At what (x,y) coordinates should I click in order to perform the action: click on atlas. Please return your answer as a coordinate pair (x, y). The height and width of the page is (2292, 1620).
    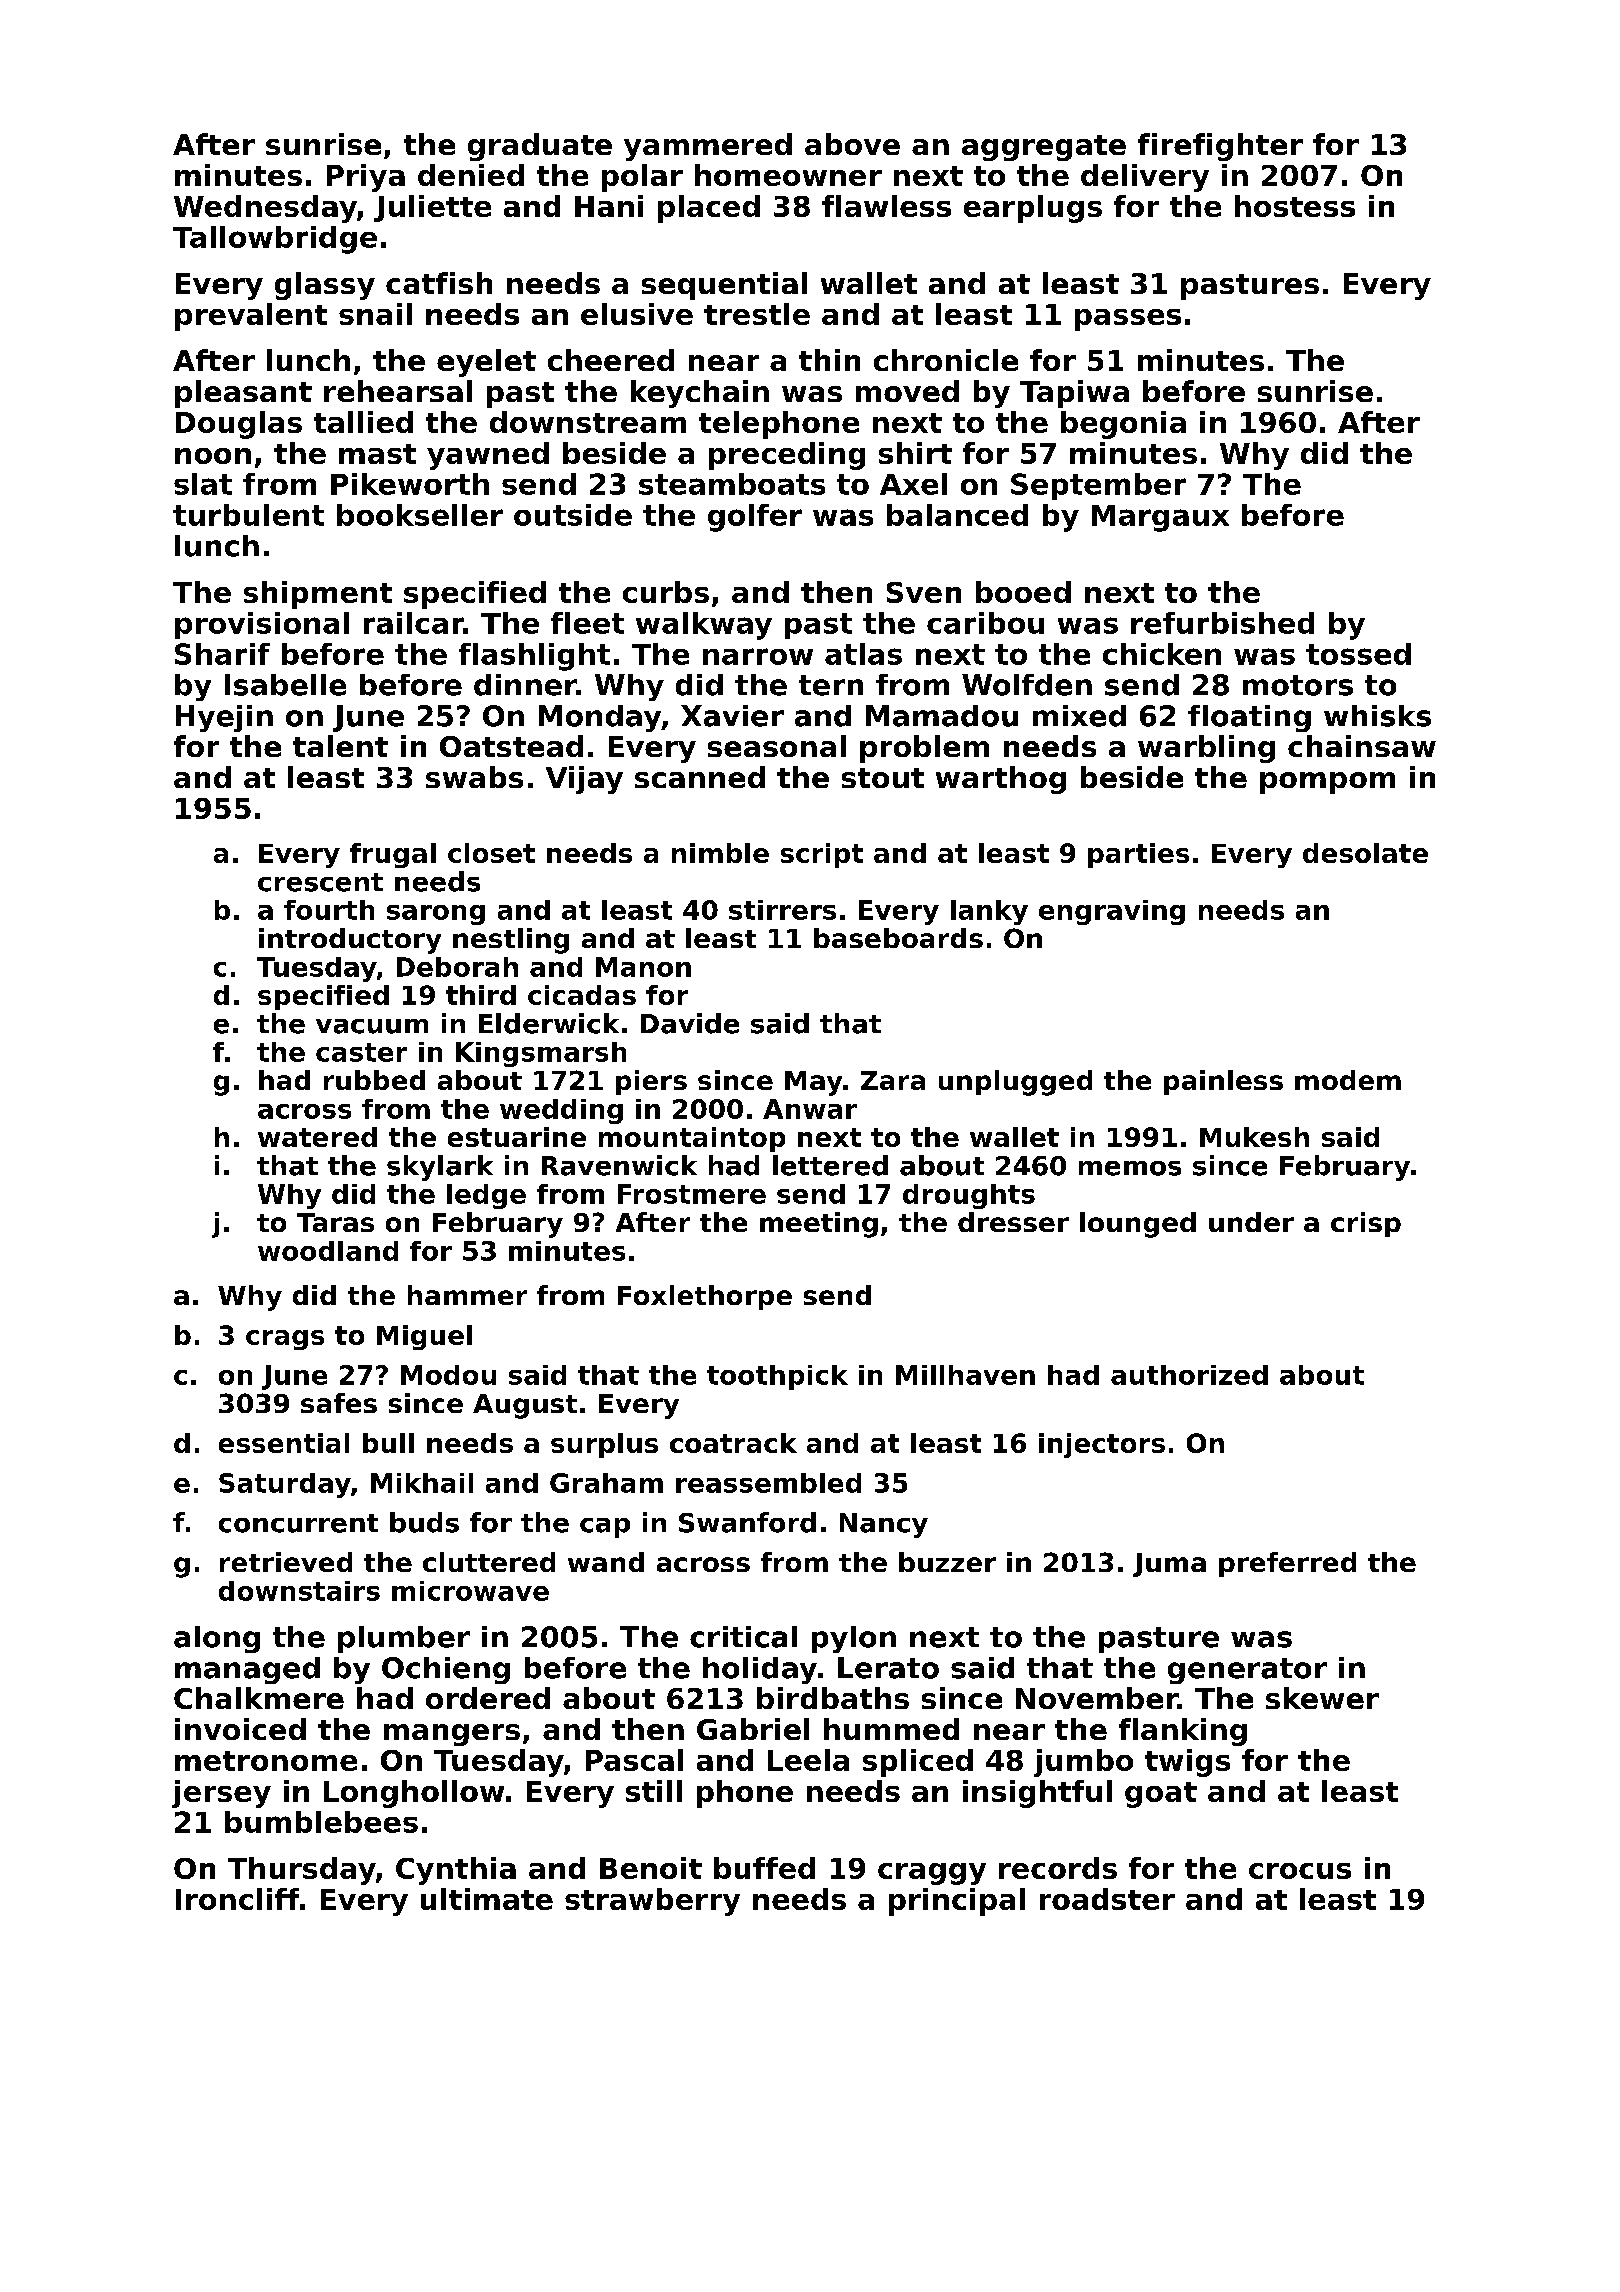
    Looking at the image, I should click on (863, 654).
